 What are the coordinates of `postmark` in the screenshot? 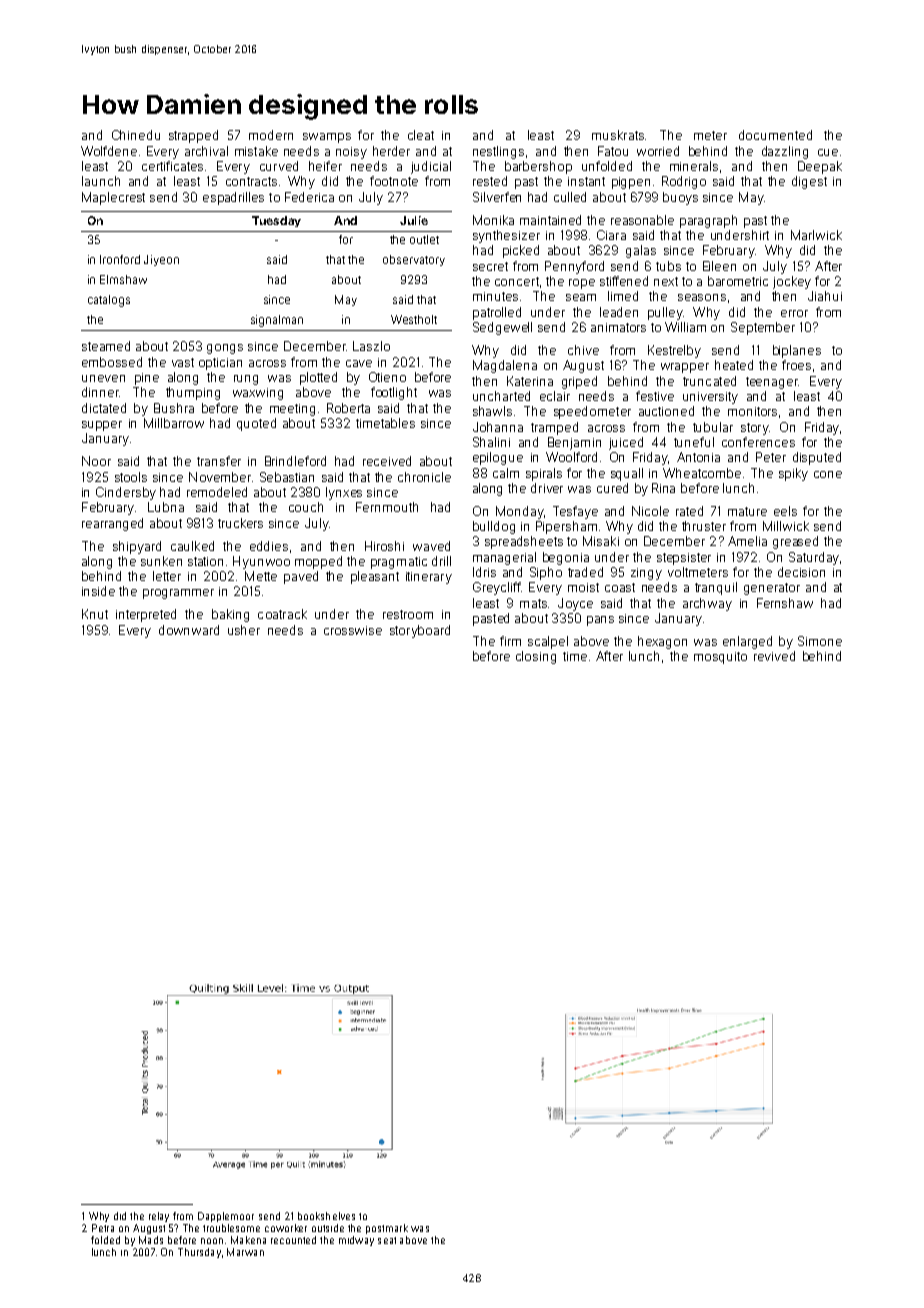 It's located at (387, 1229).
